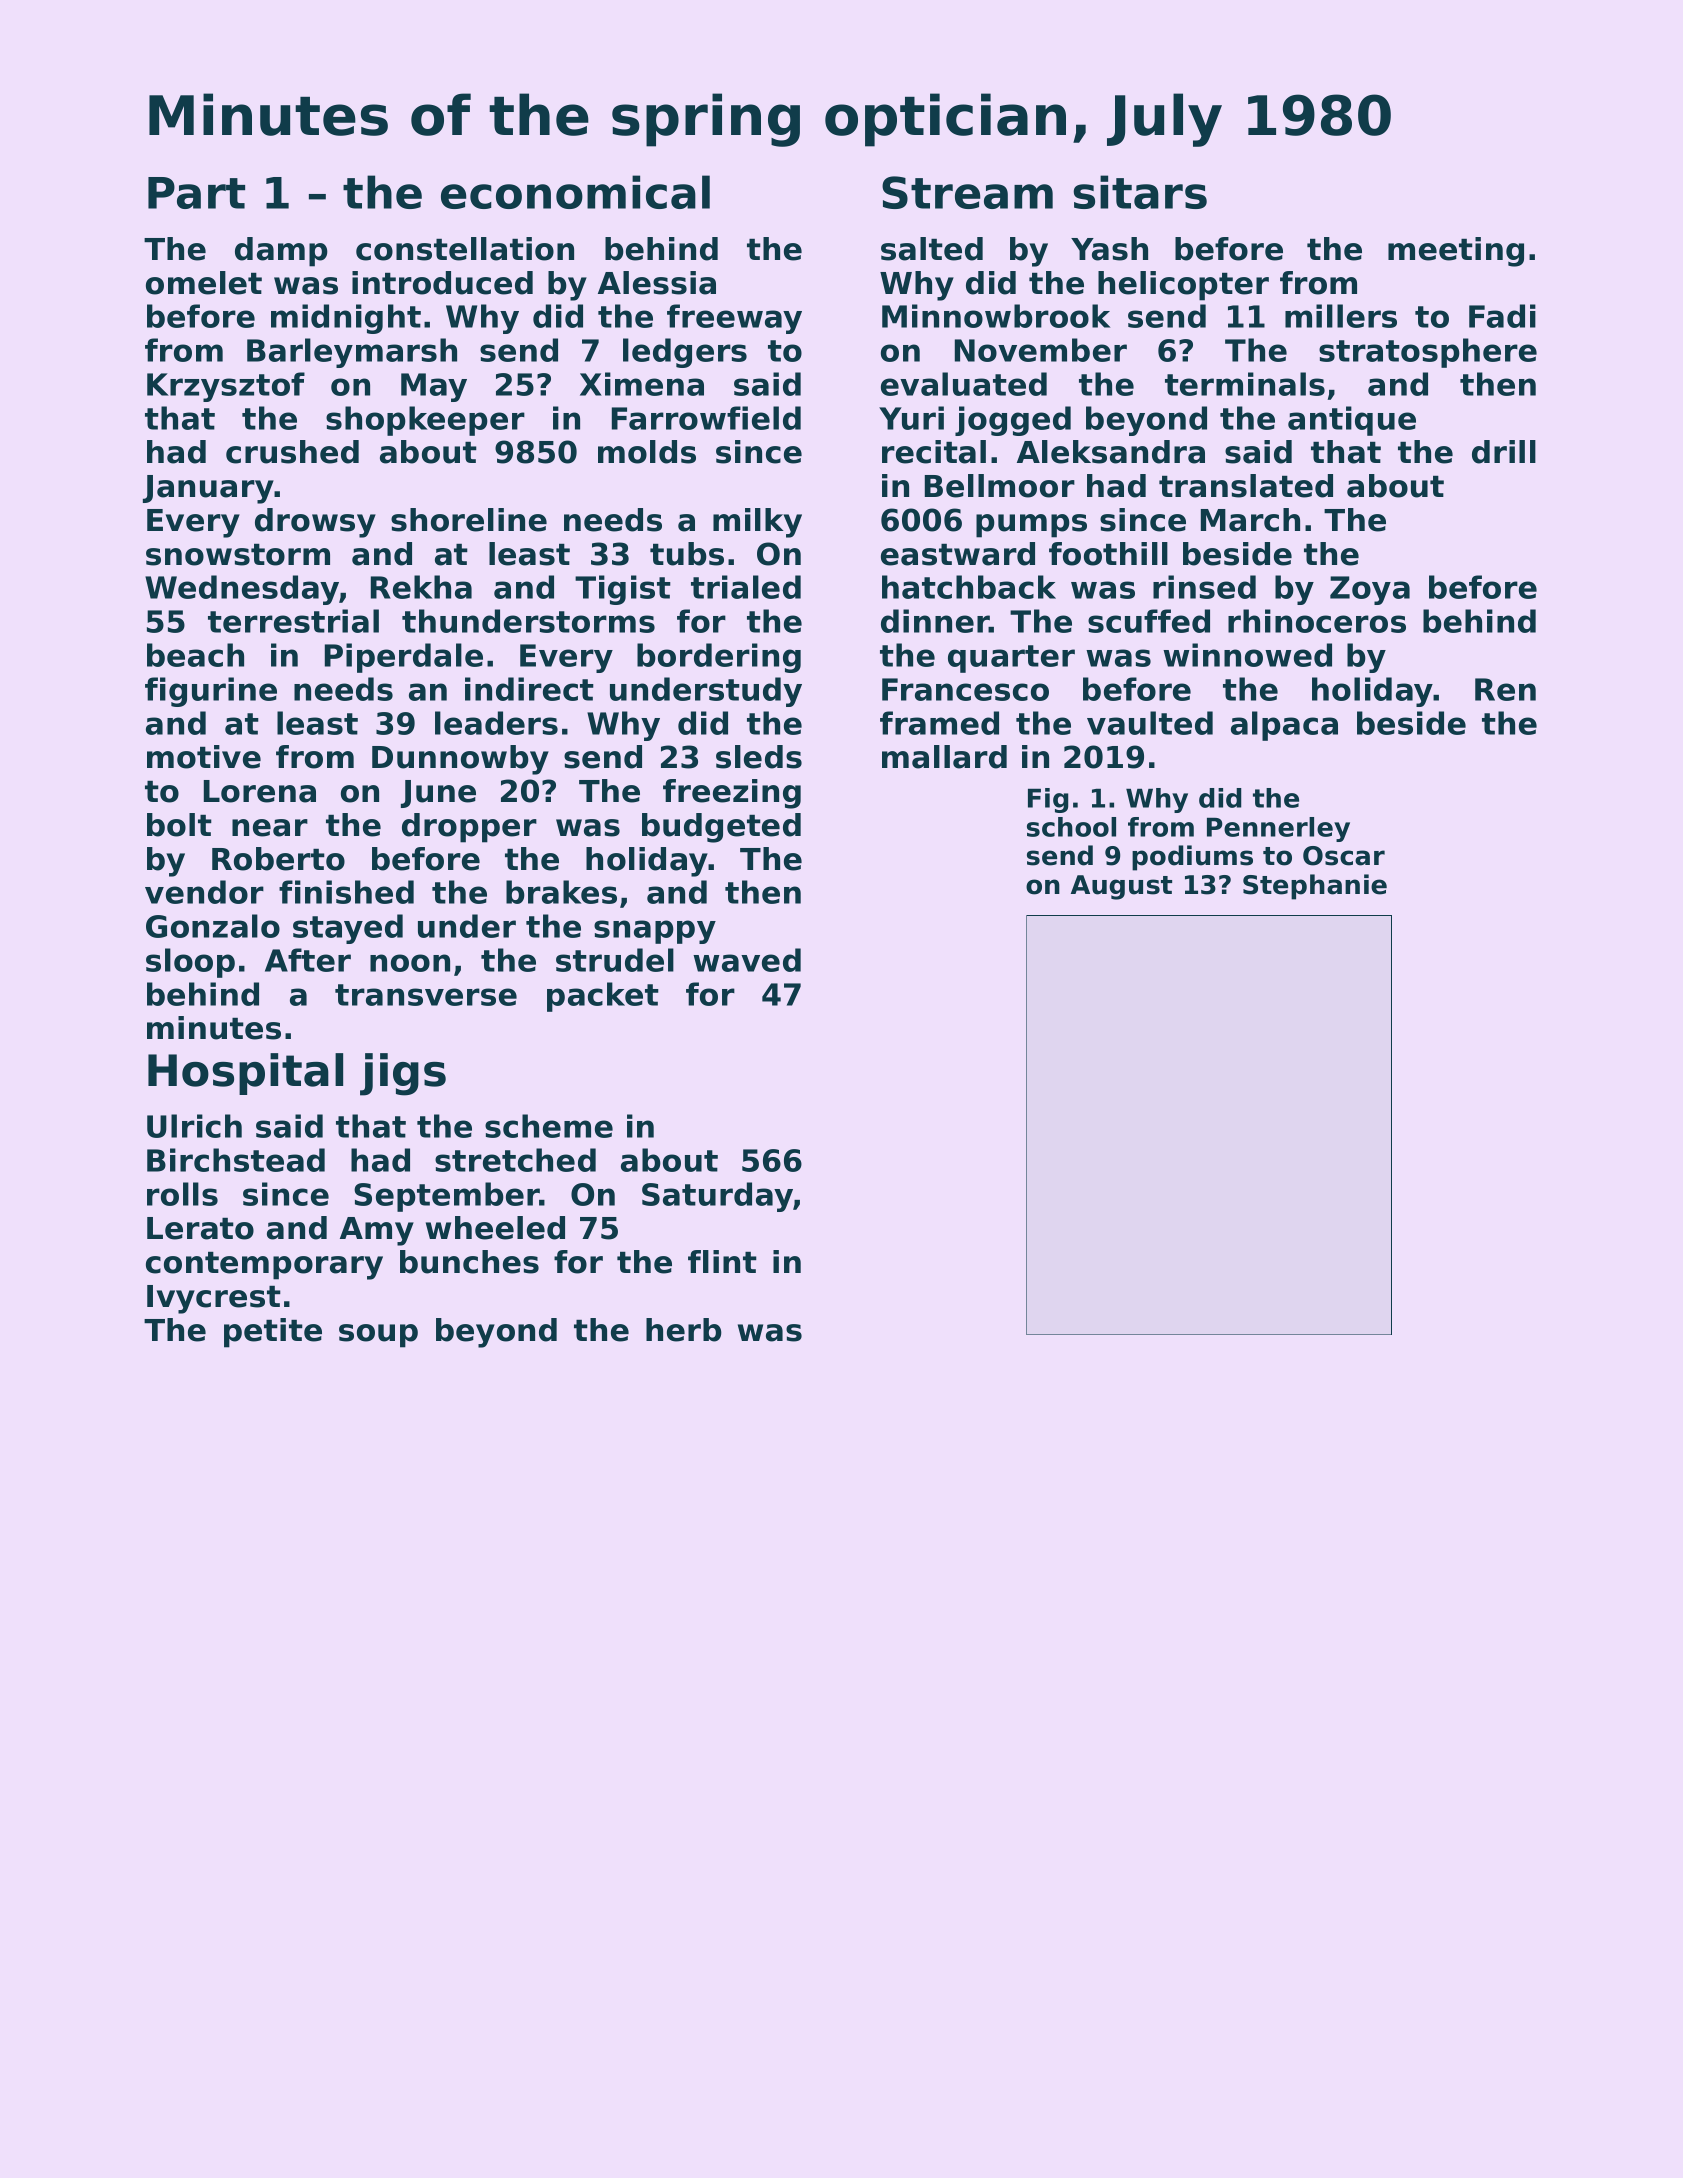  Describe the element at coordinates (469, 520) in the image. I see `shoreline` at that location.
